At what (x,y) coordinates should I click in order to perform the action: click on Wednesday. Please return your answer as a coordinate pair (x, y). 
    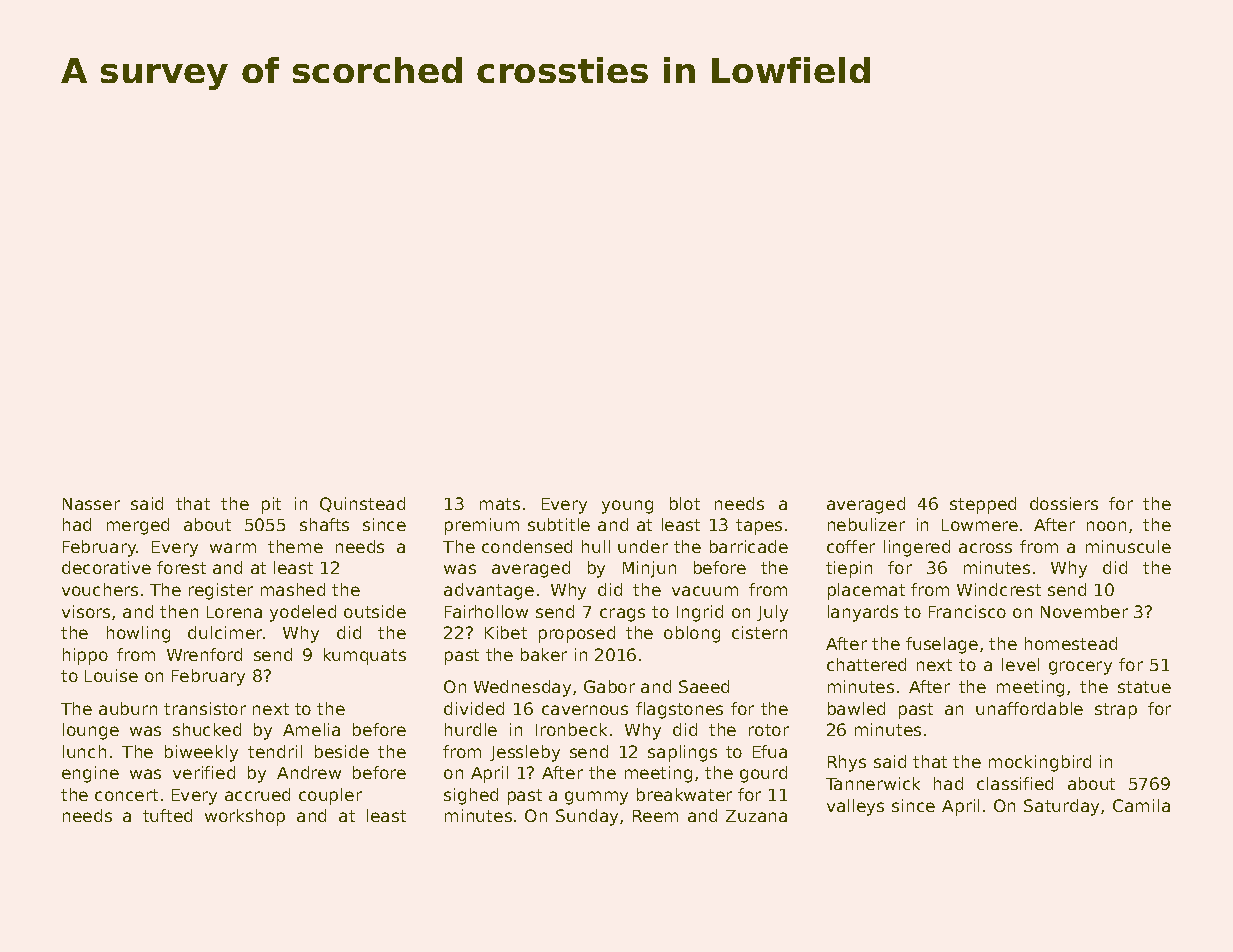
    Looking at the image, I should click on (522, 688).
